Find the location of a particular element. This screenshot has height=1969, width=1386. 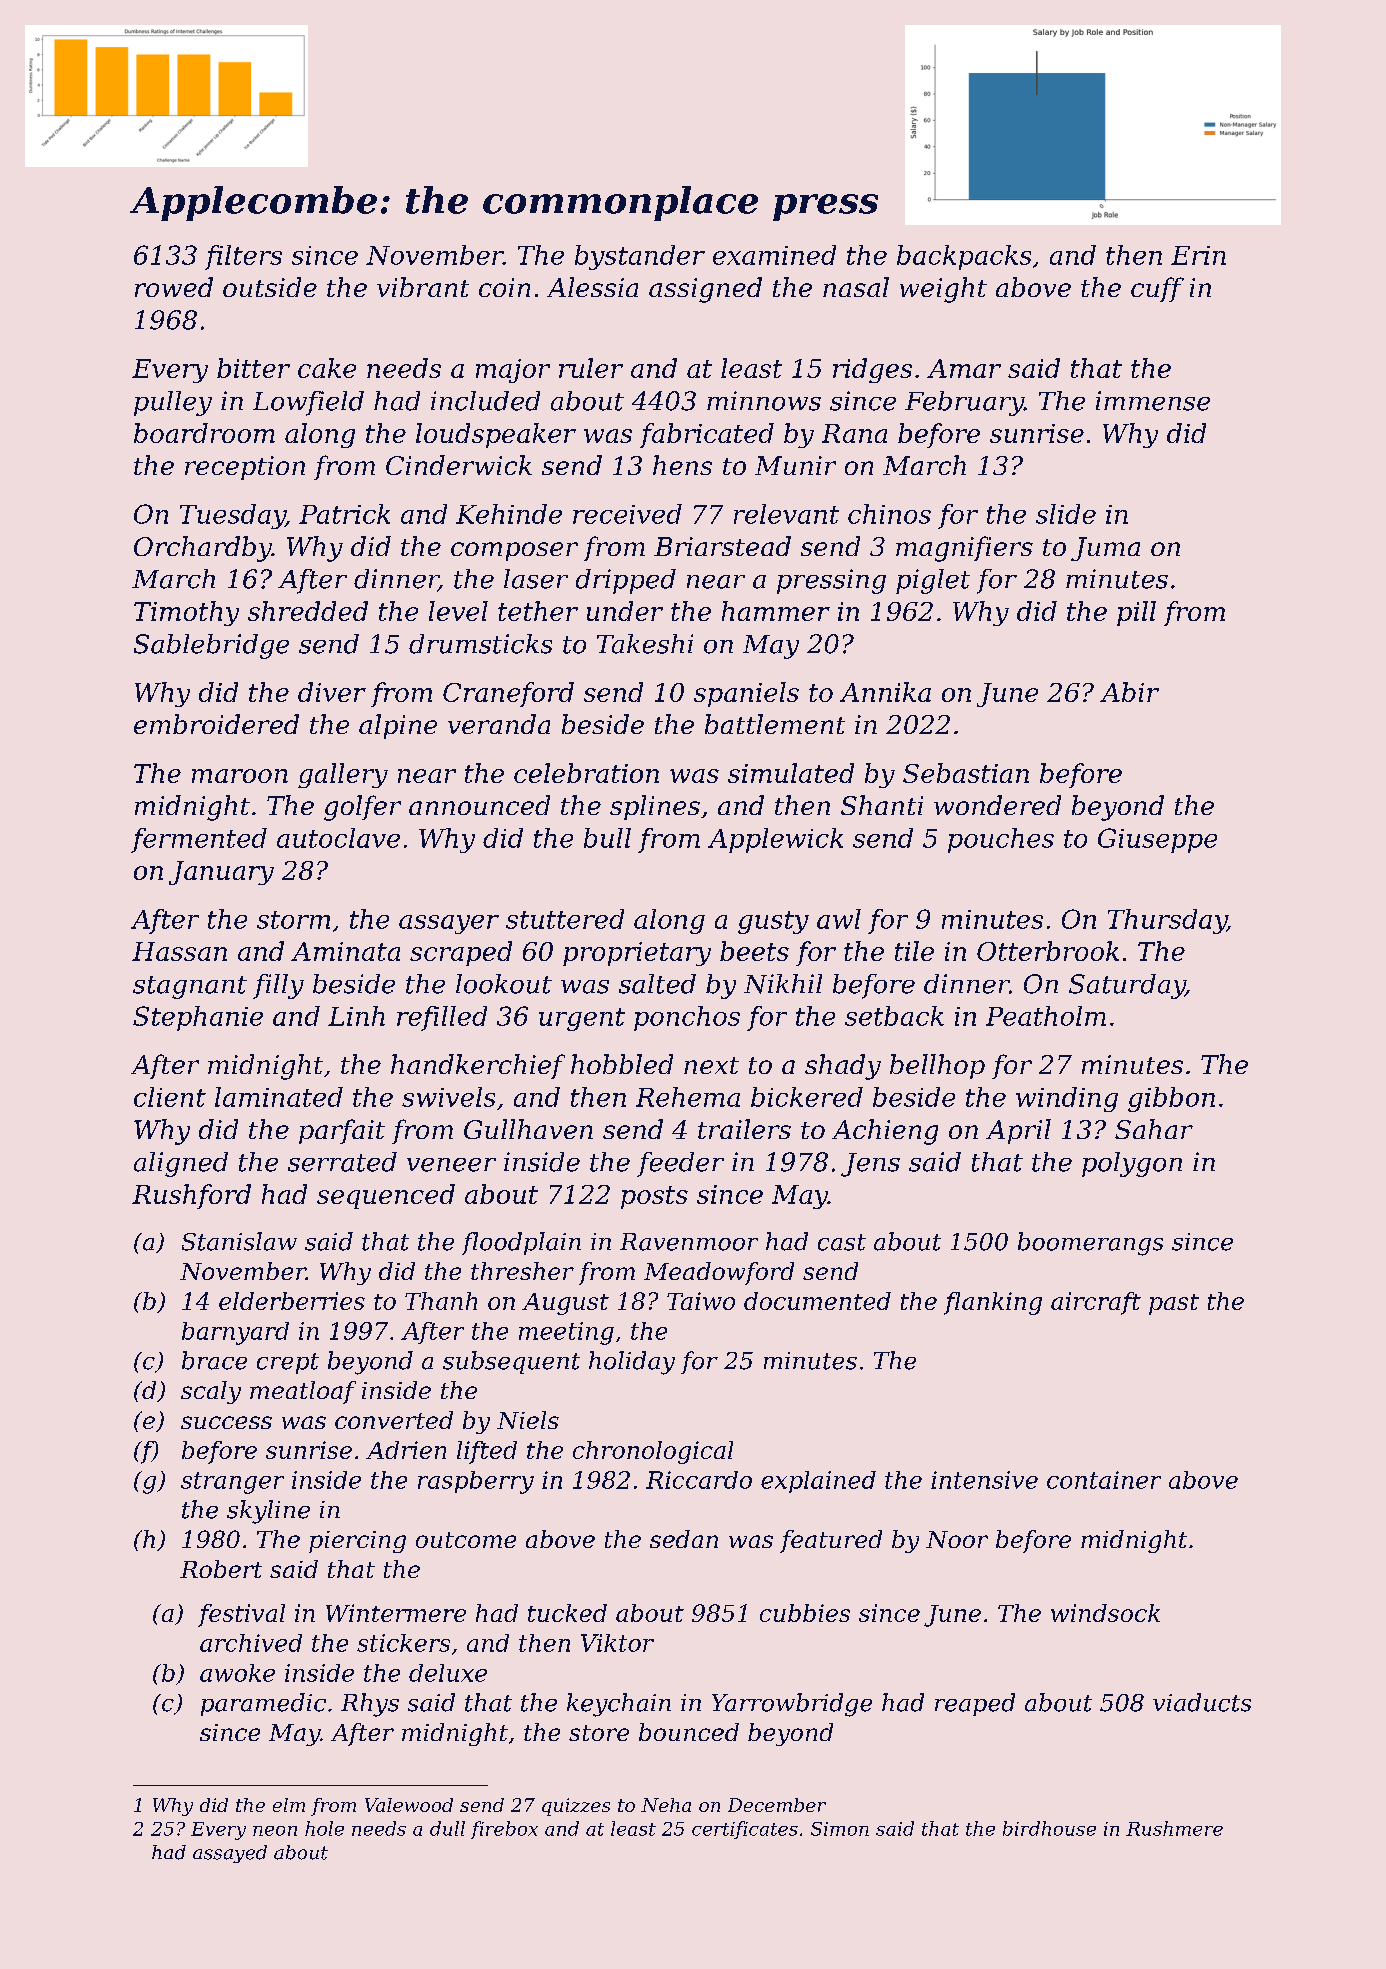

pulley is located at coordinates (173, 403).
